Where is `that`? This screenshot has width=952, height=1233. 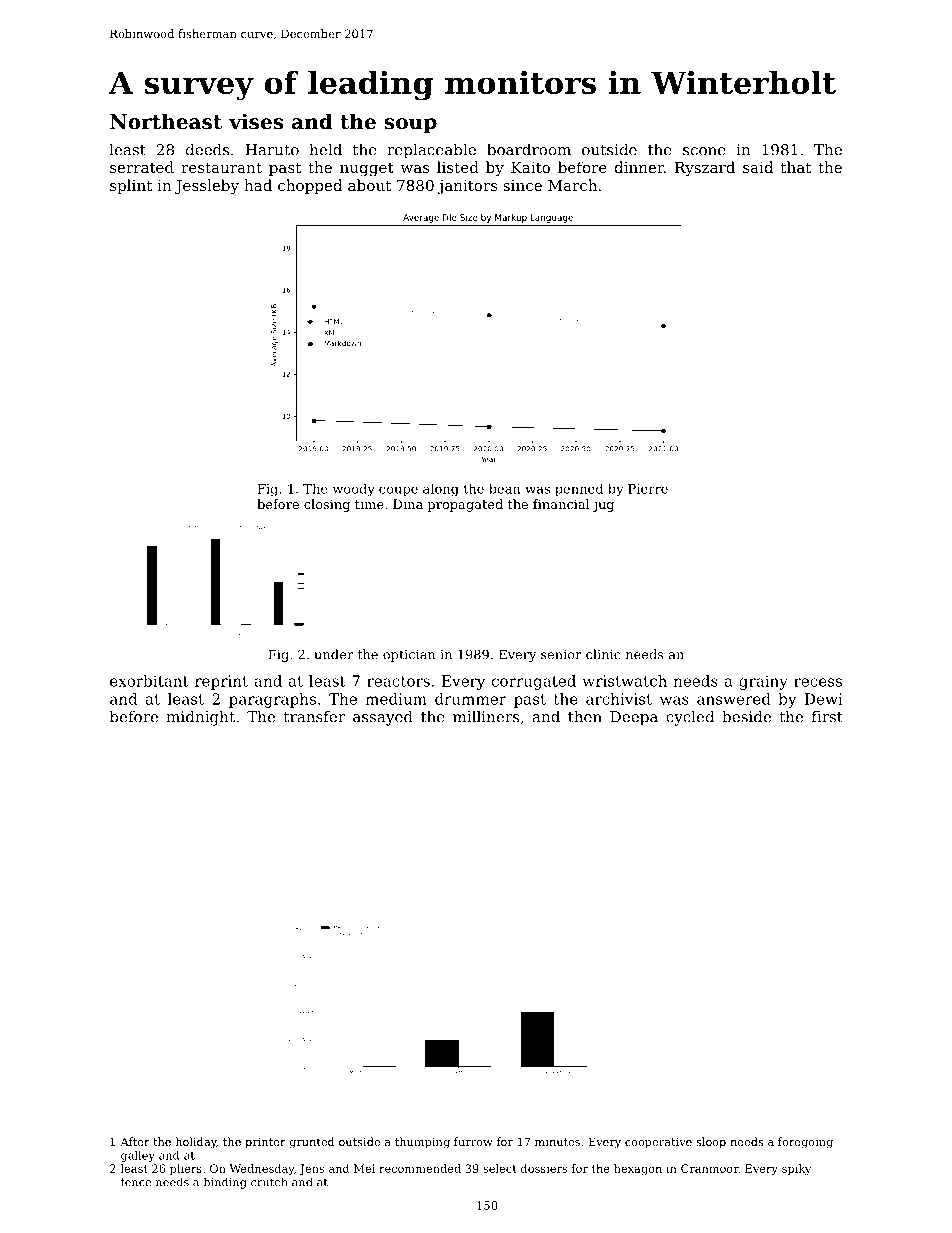
that is located at coordinates (796, 167).
